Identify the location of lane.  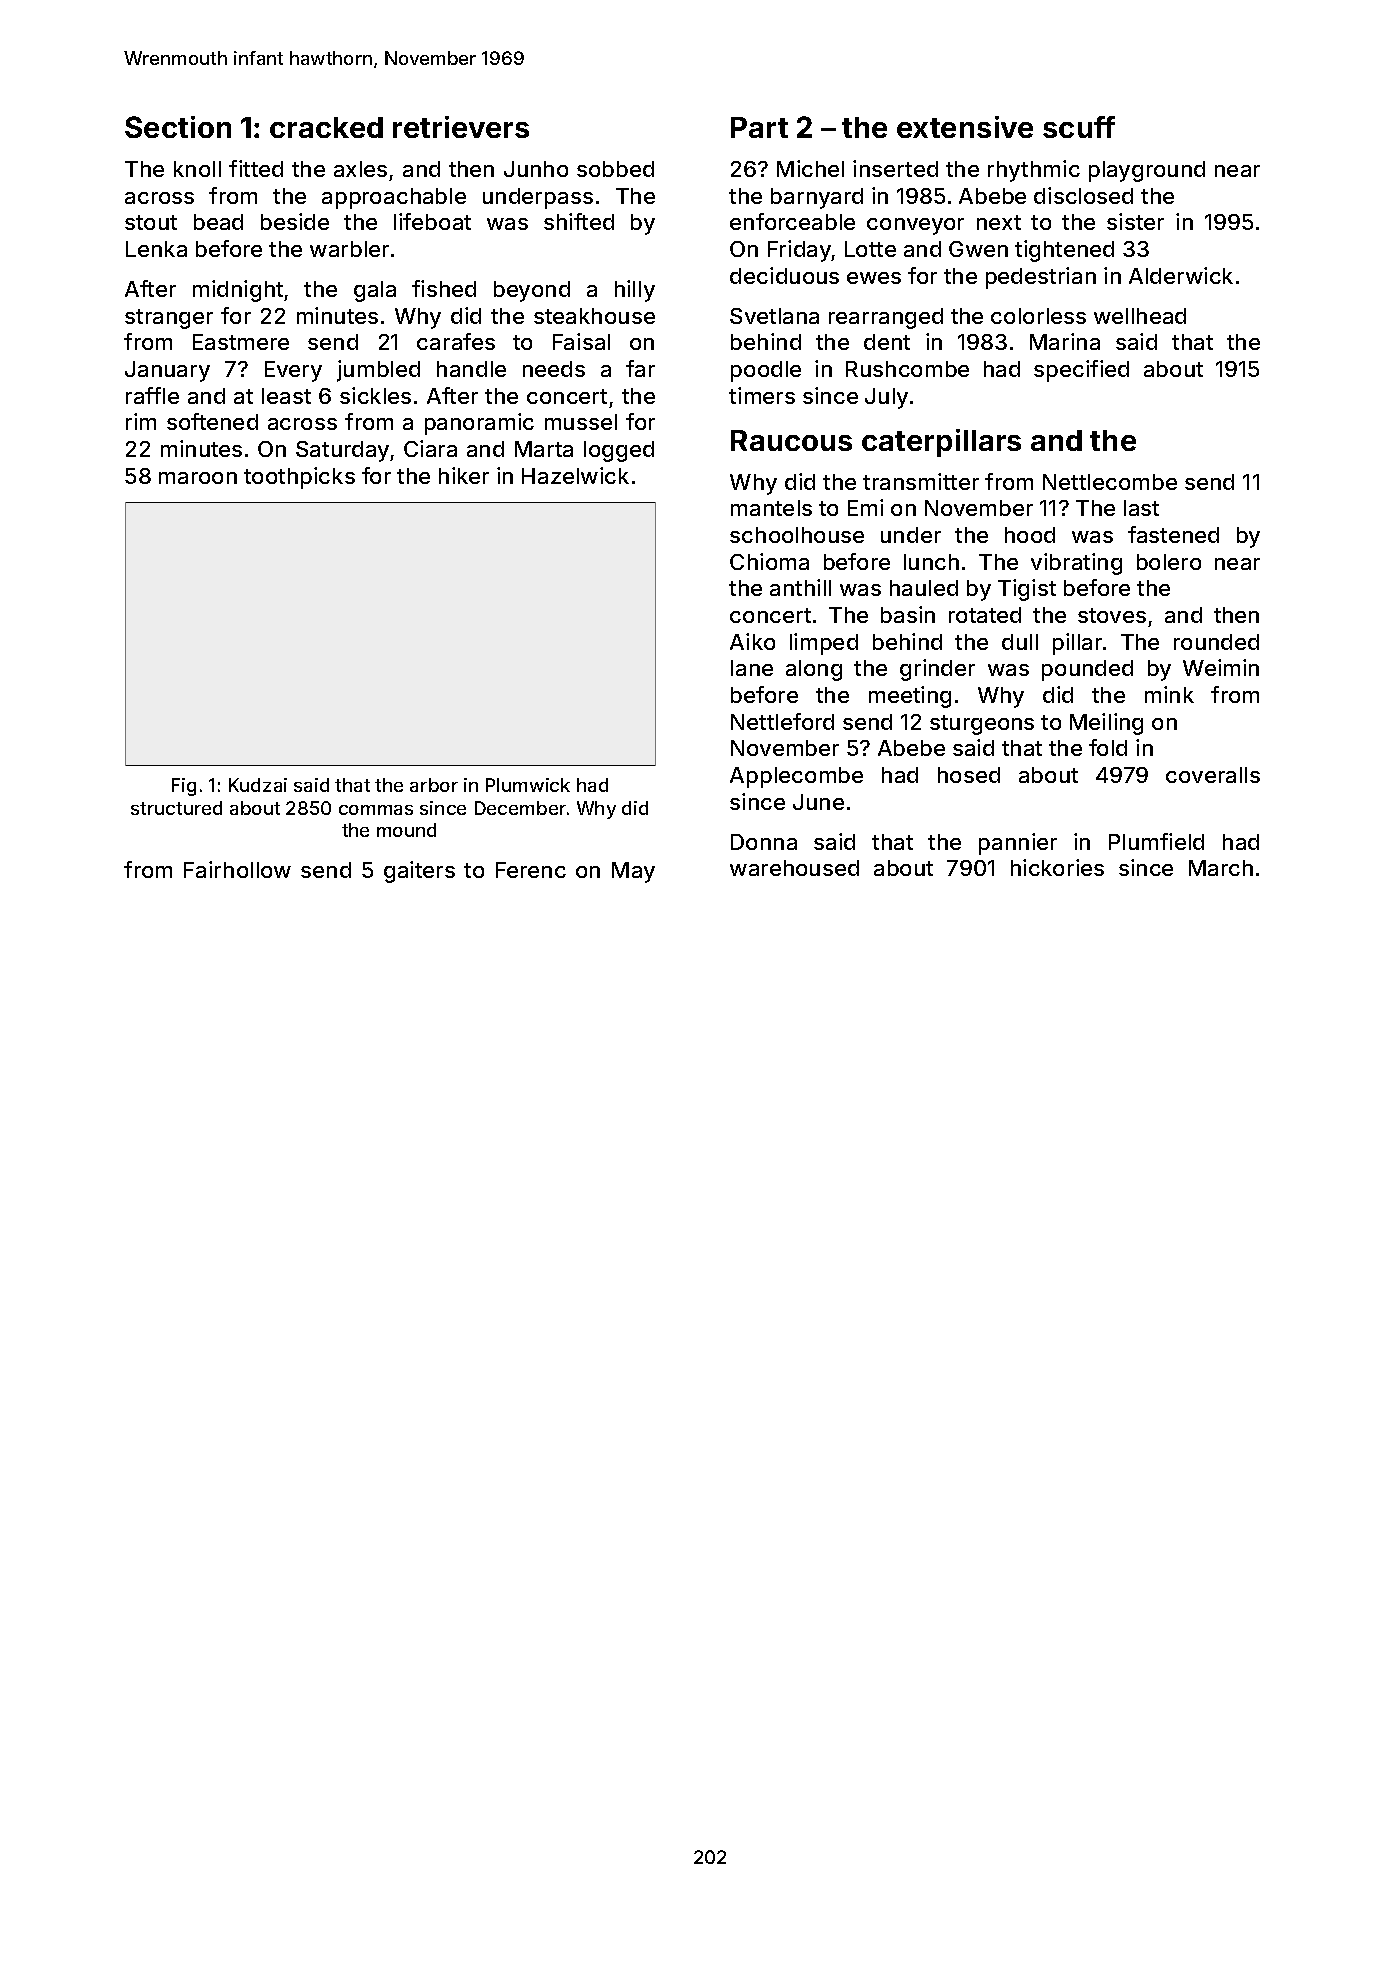
(752, 668).
